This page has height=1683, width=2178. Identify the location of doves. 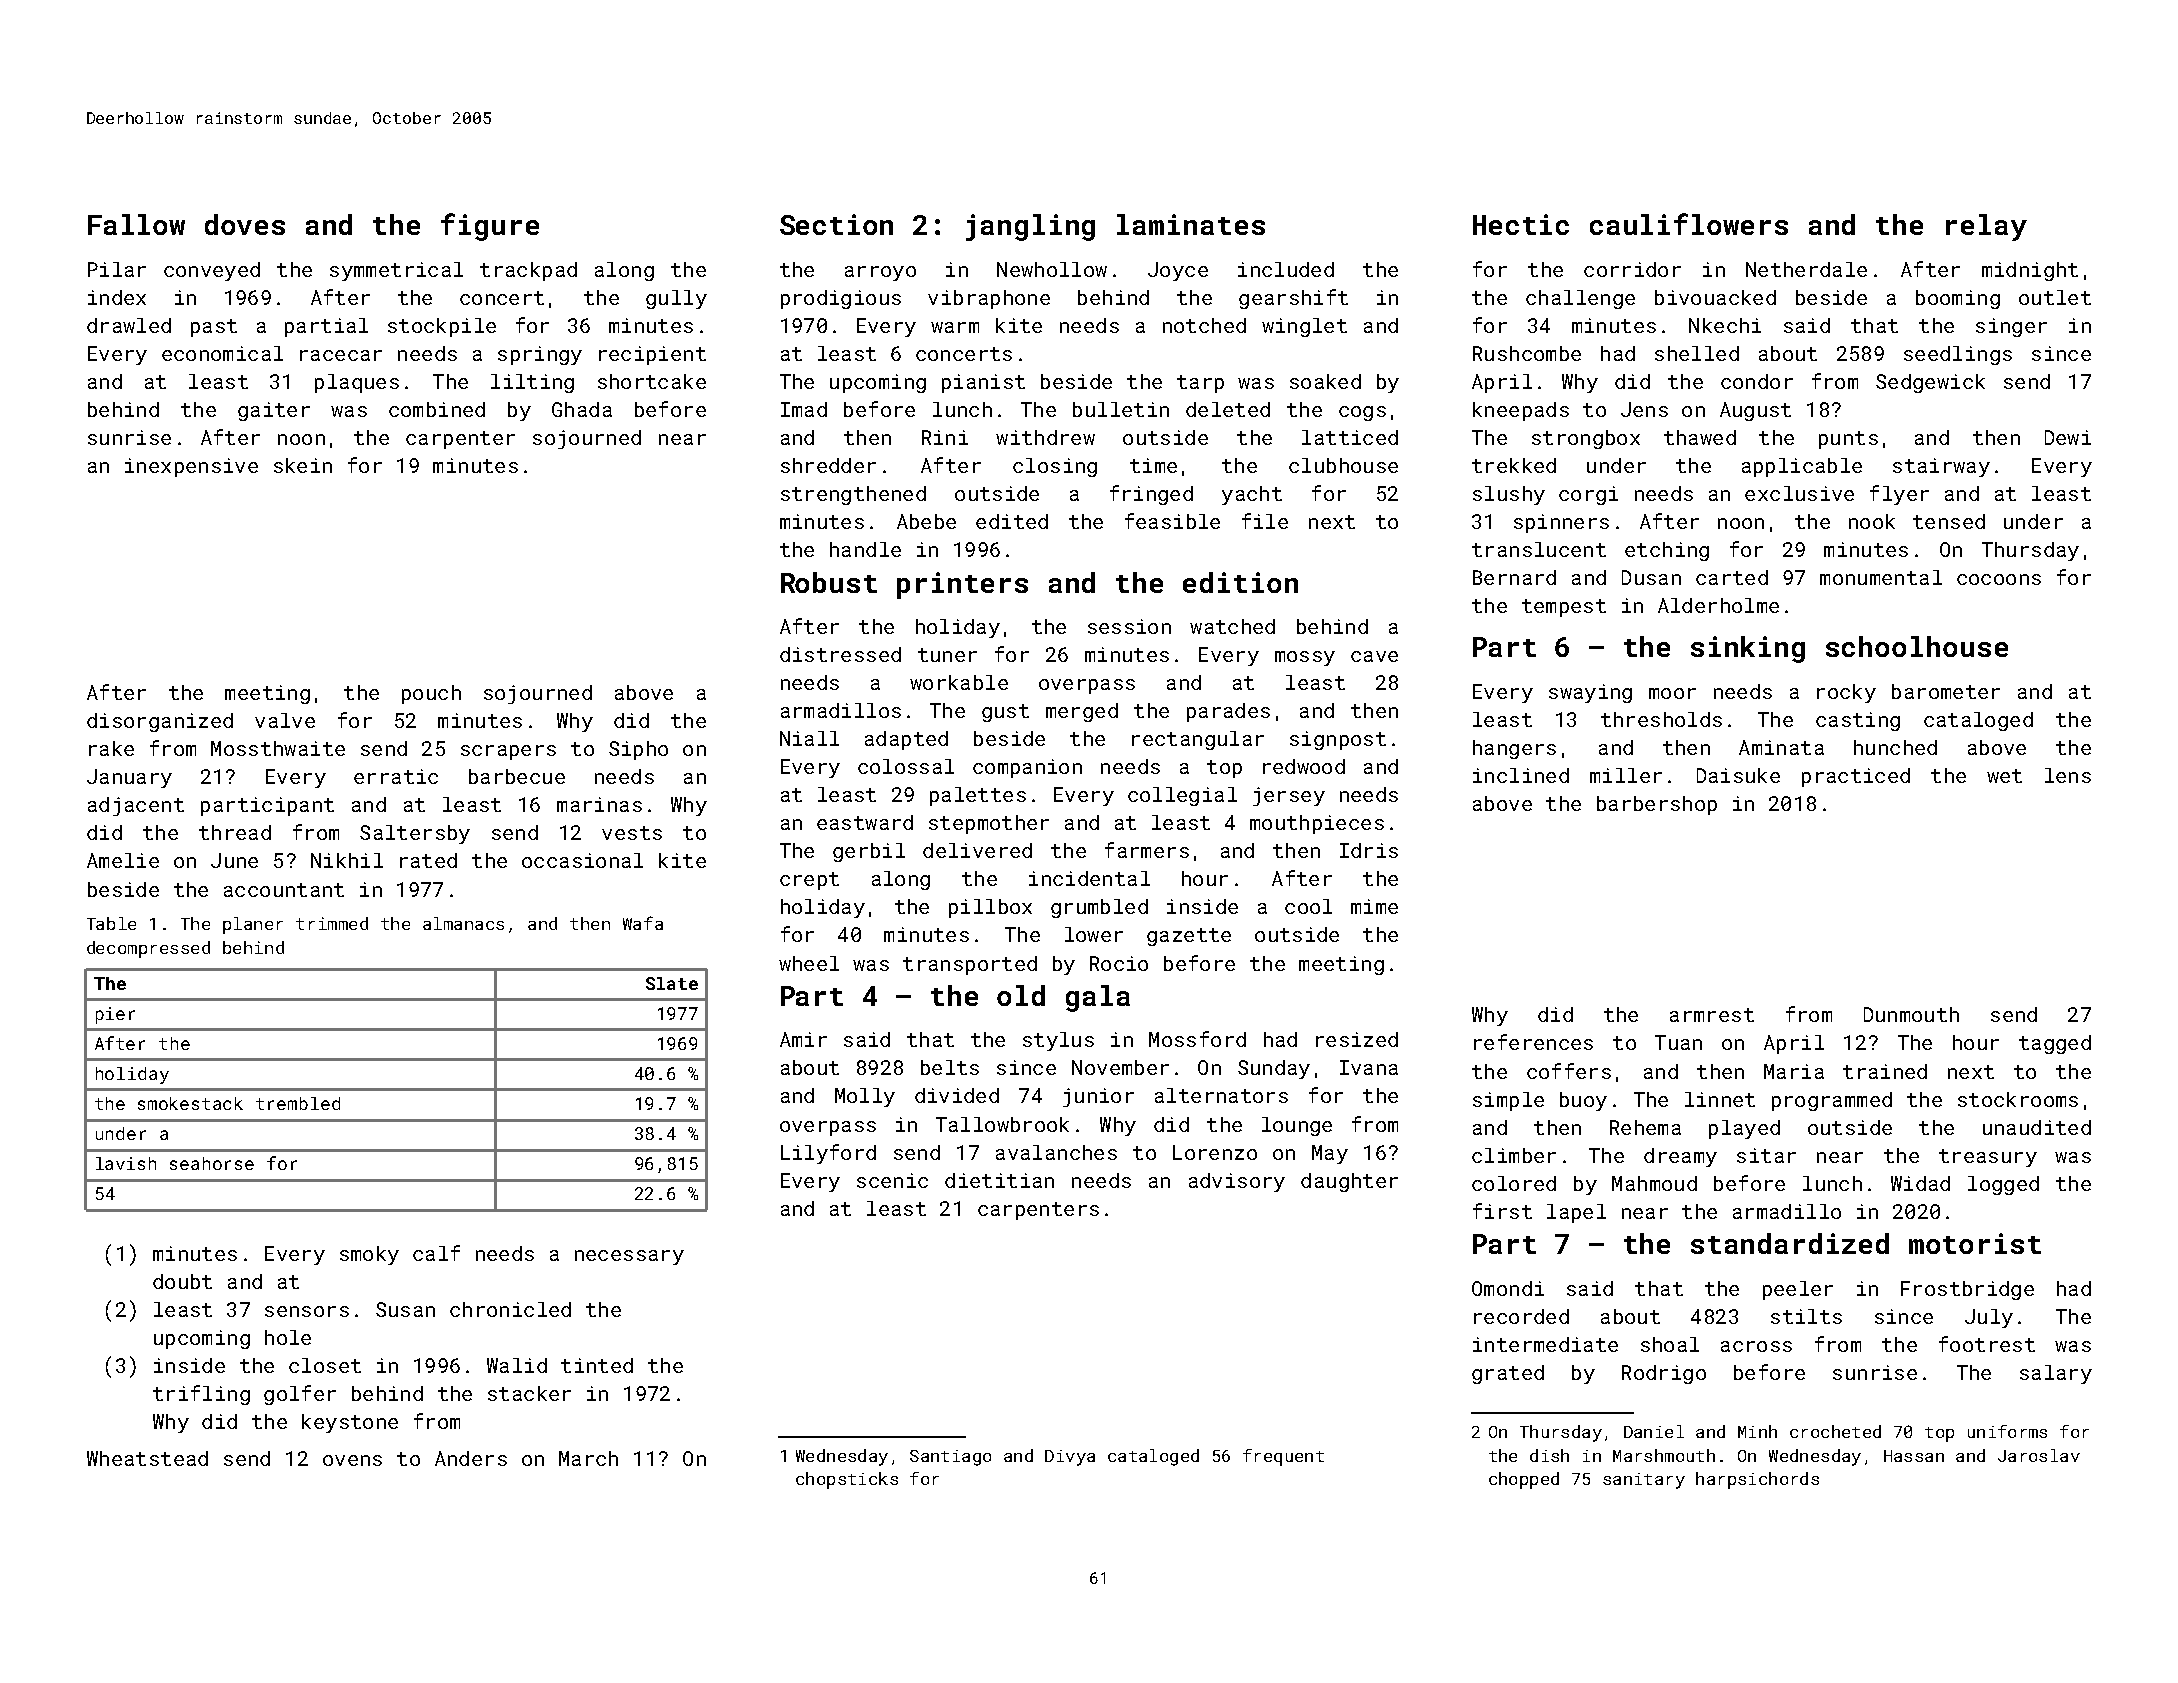
(245, 224).
